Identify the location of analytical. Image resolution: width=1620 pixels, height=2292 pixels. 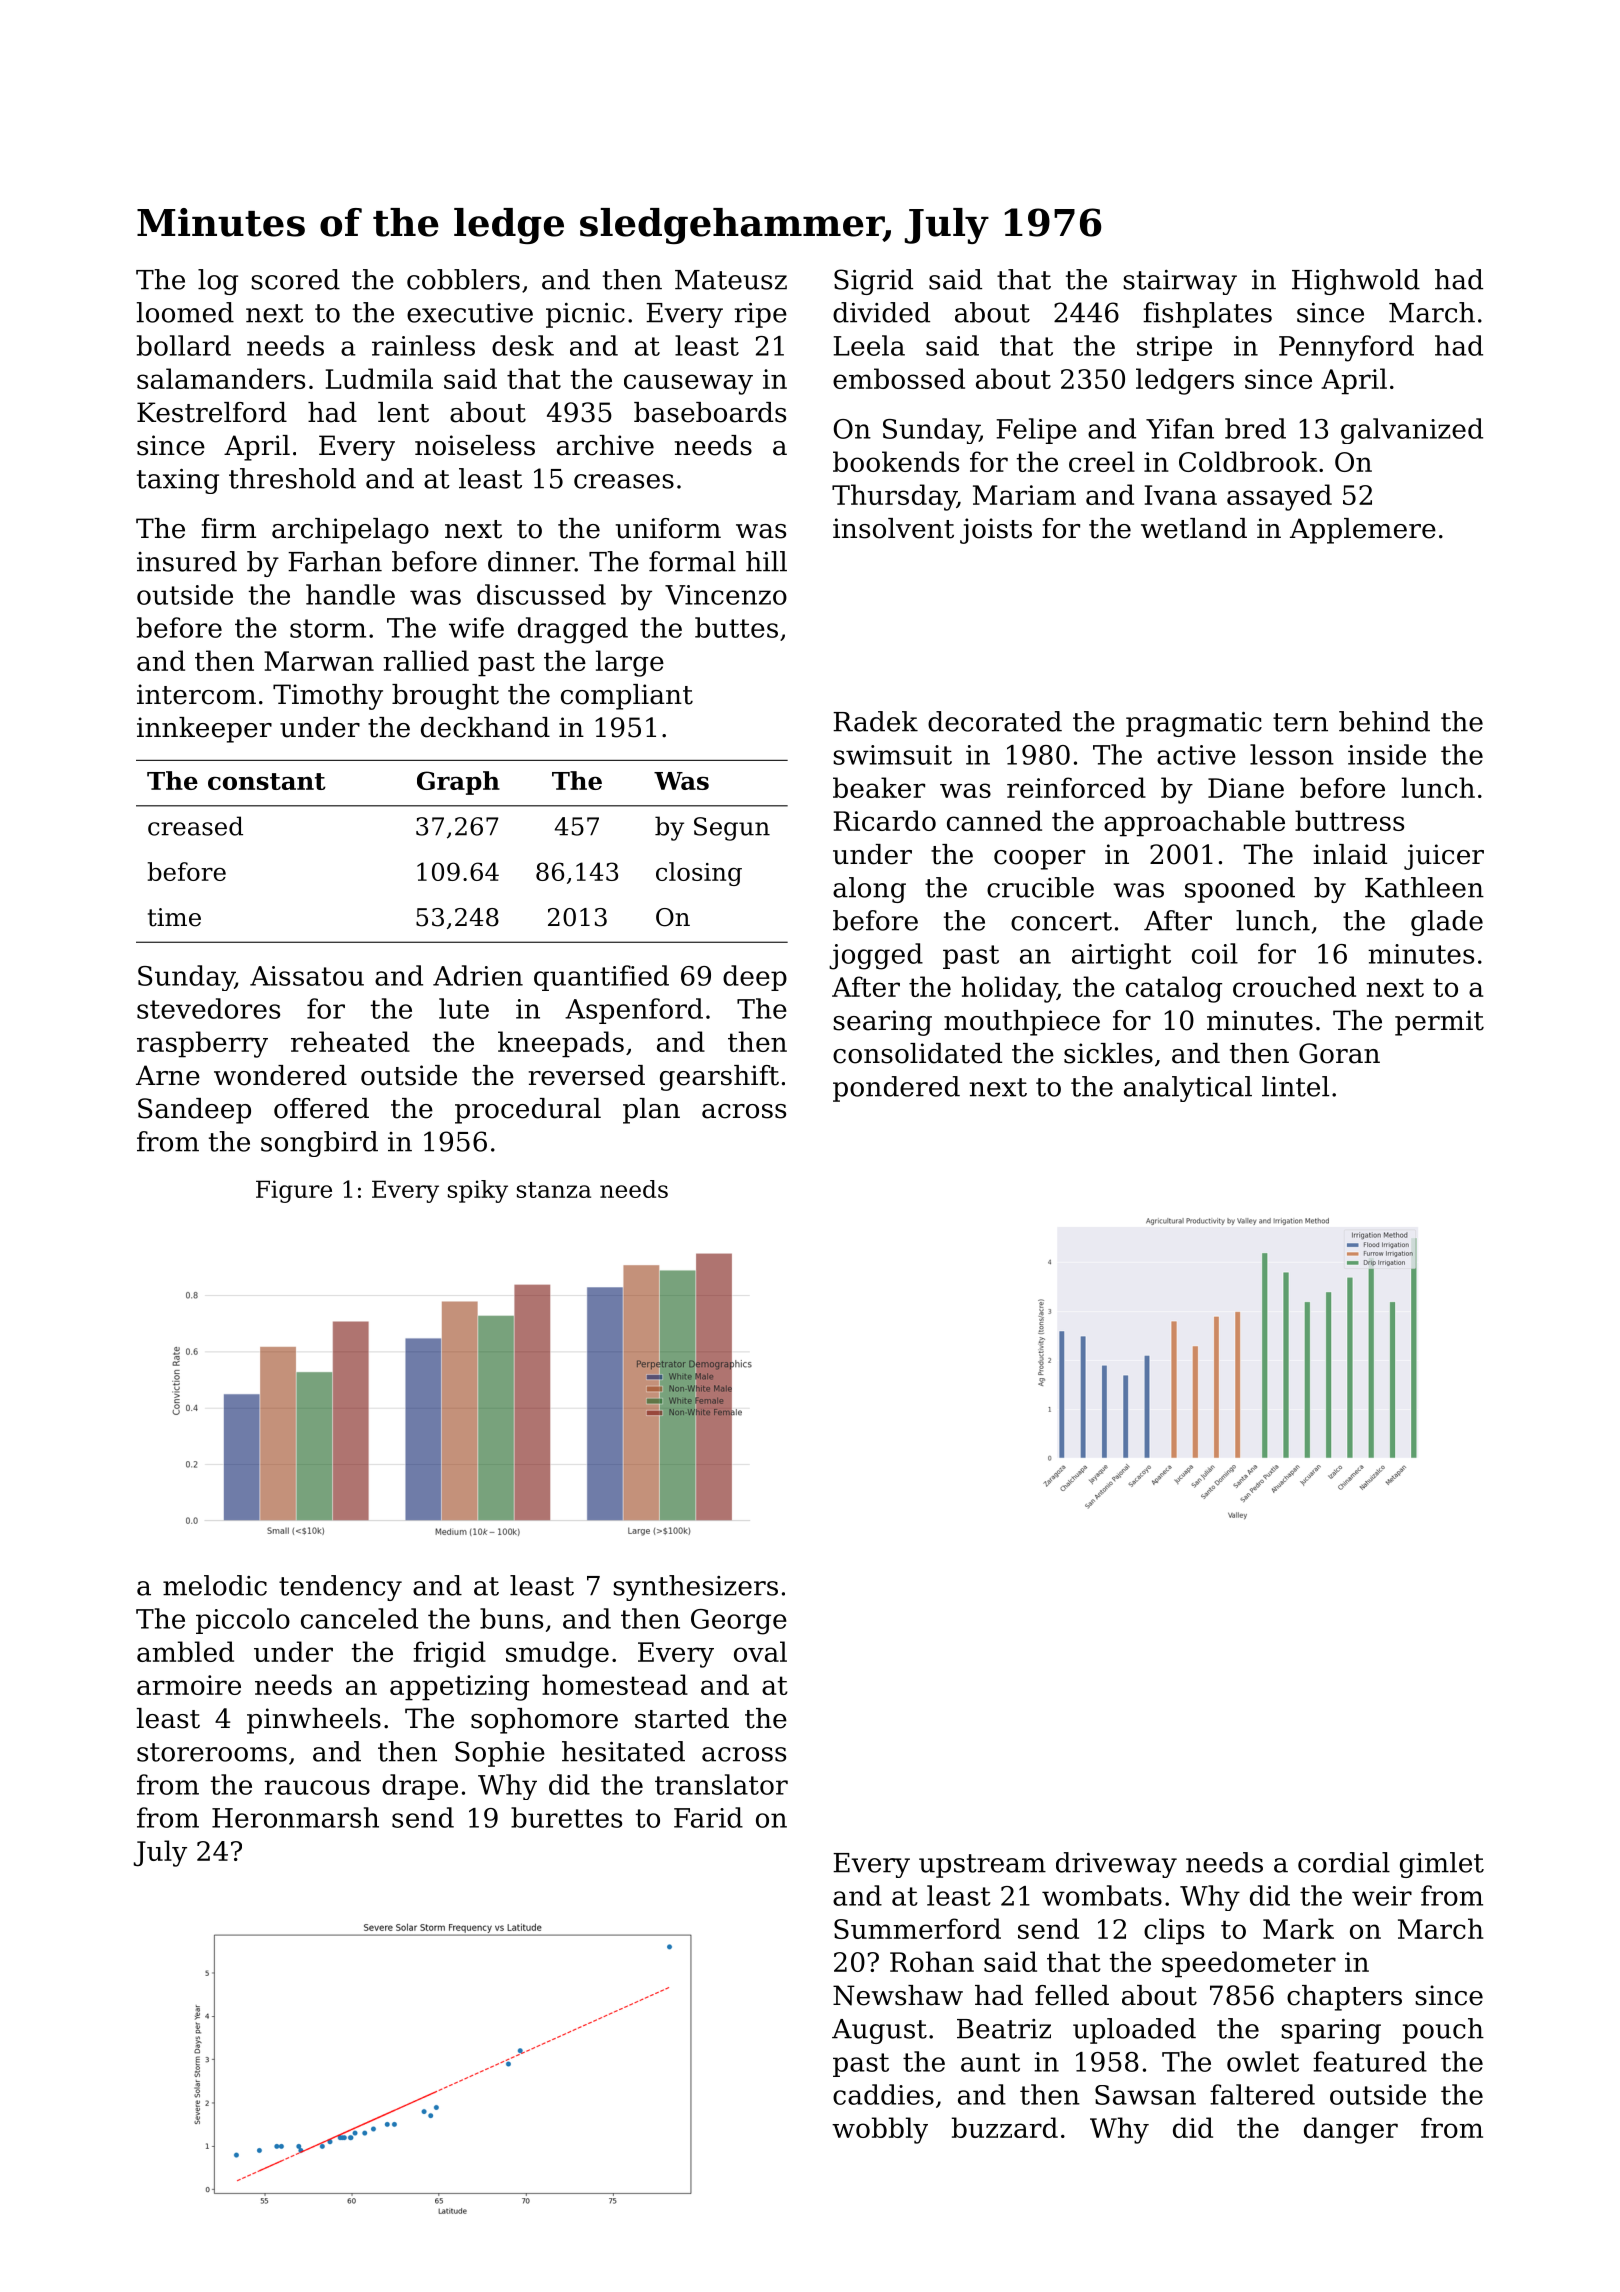
(1188, 1089).
